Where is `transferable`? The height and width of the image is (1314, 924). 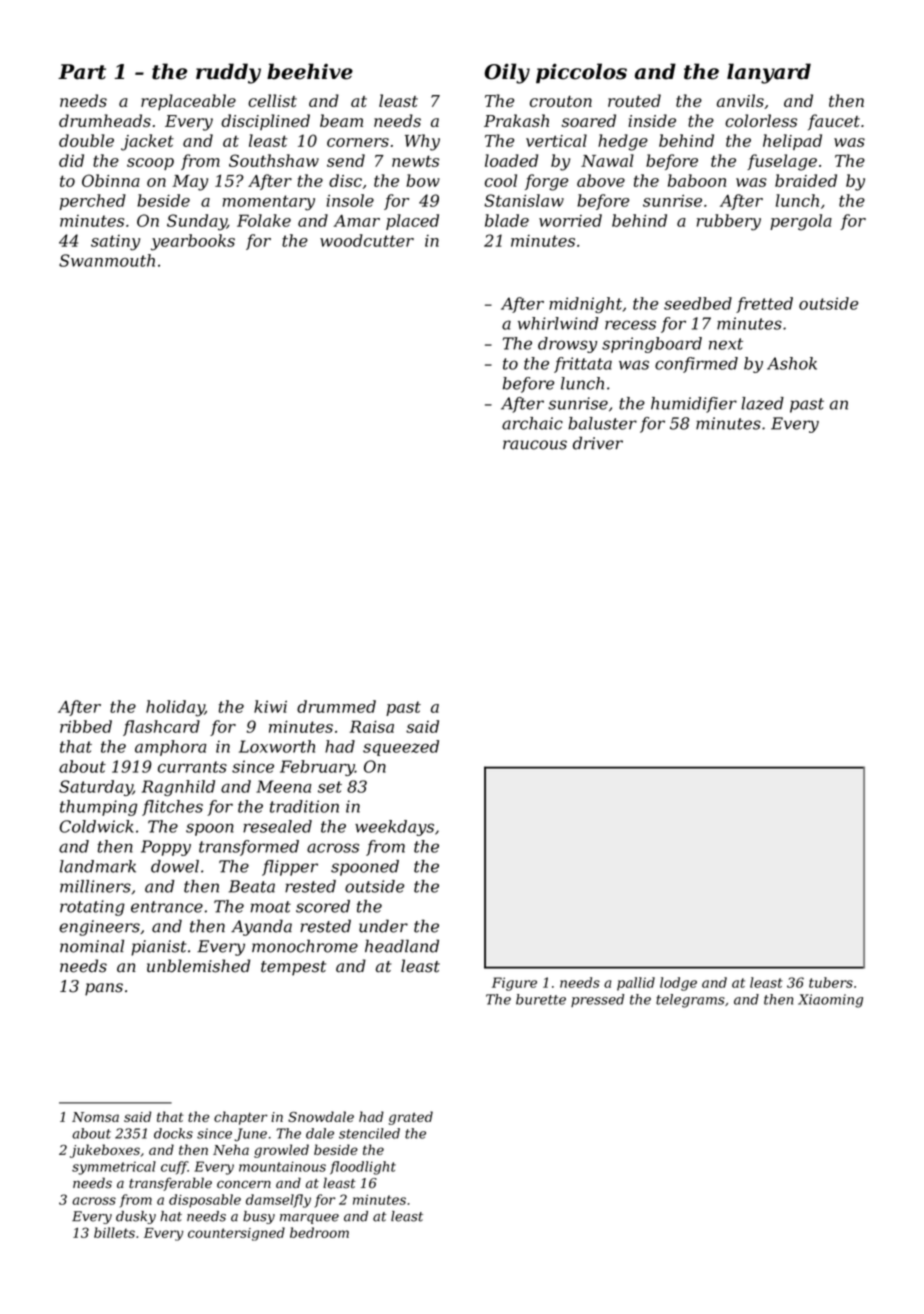
transferable is located at coordinates (170, 1184).
